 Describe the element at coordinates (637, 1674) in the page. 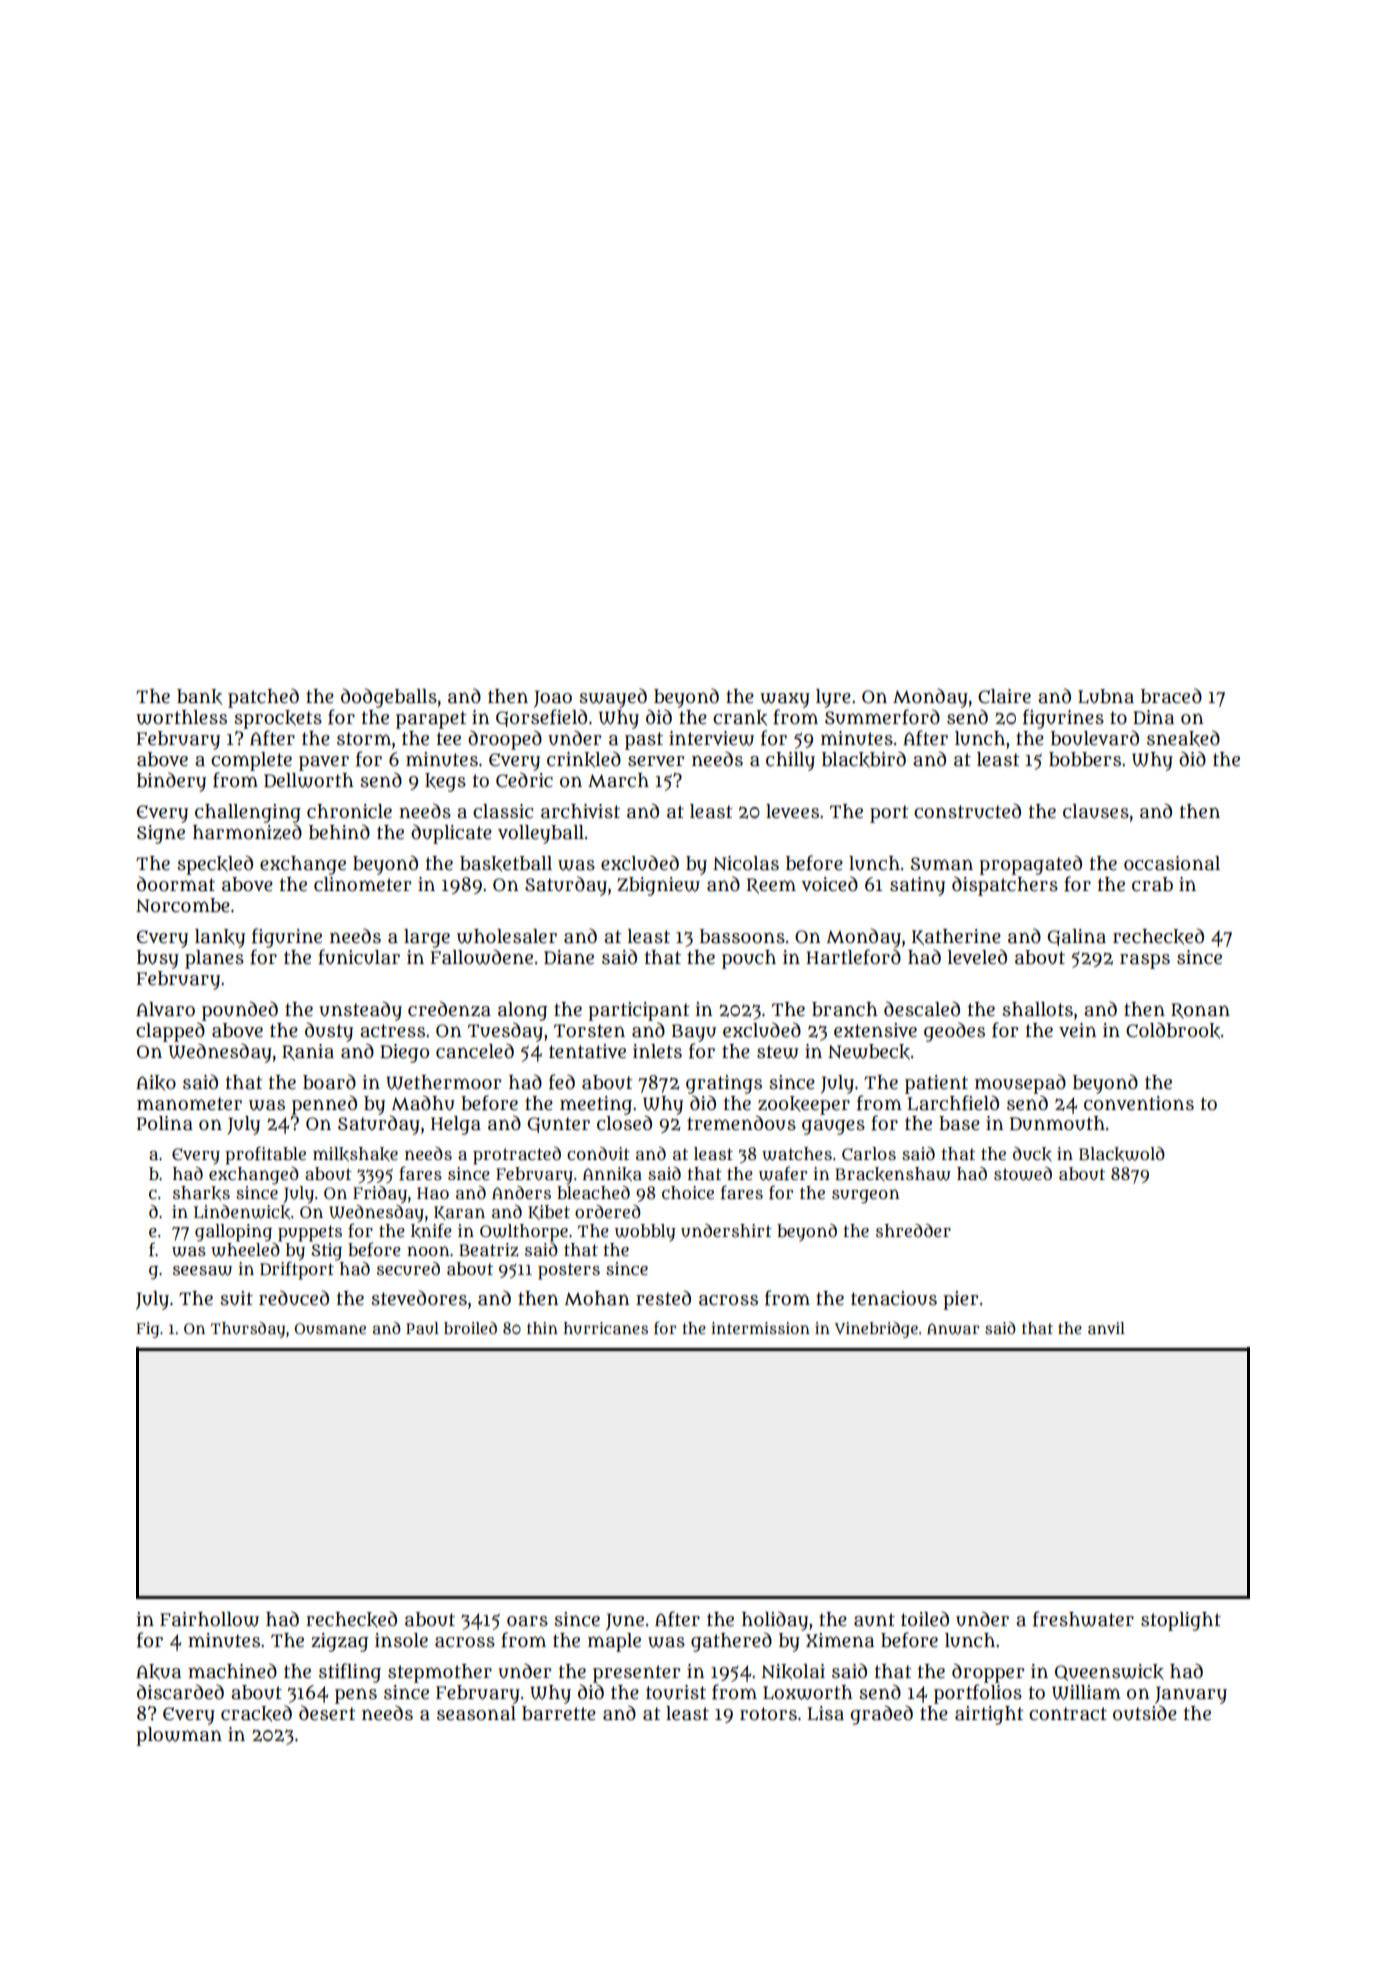

I see `presenter` at that location.
